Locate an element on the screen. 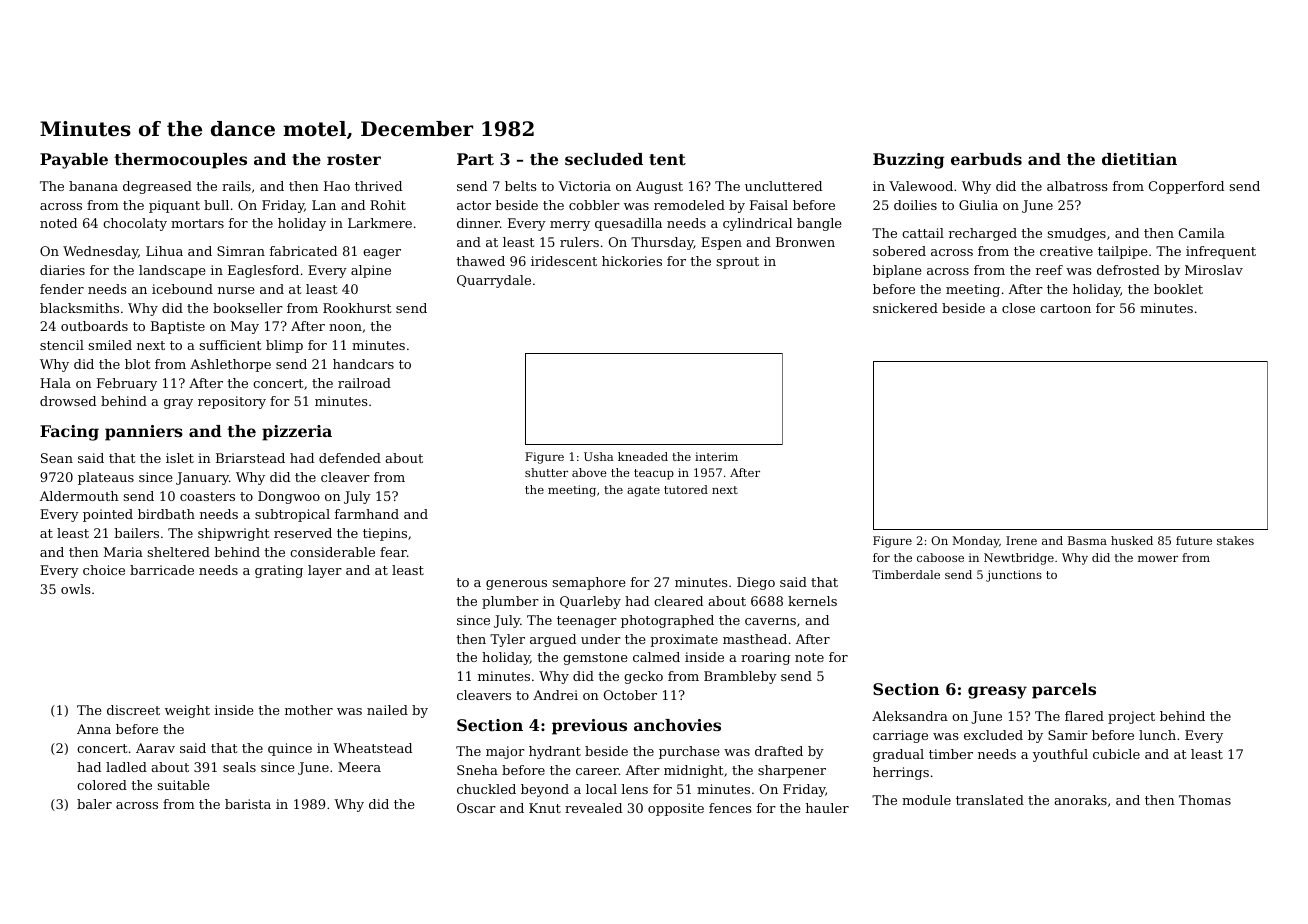  semaphore is located at coordinates (589, 583).
